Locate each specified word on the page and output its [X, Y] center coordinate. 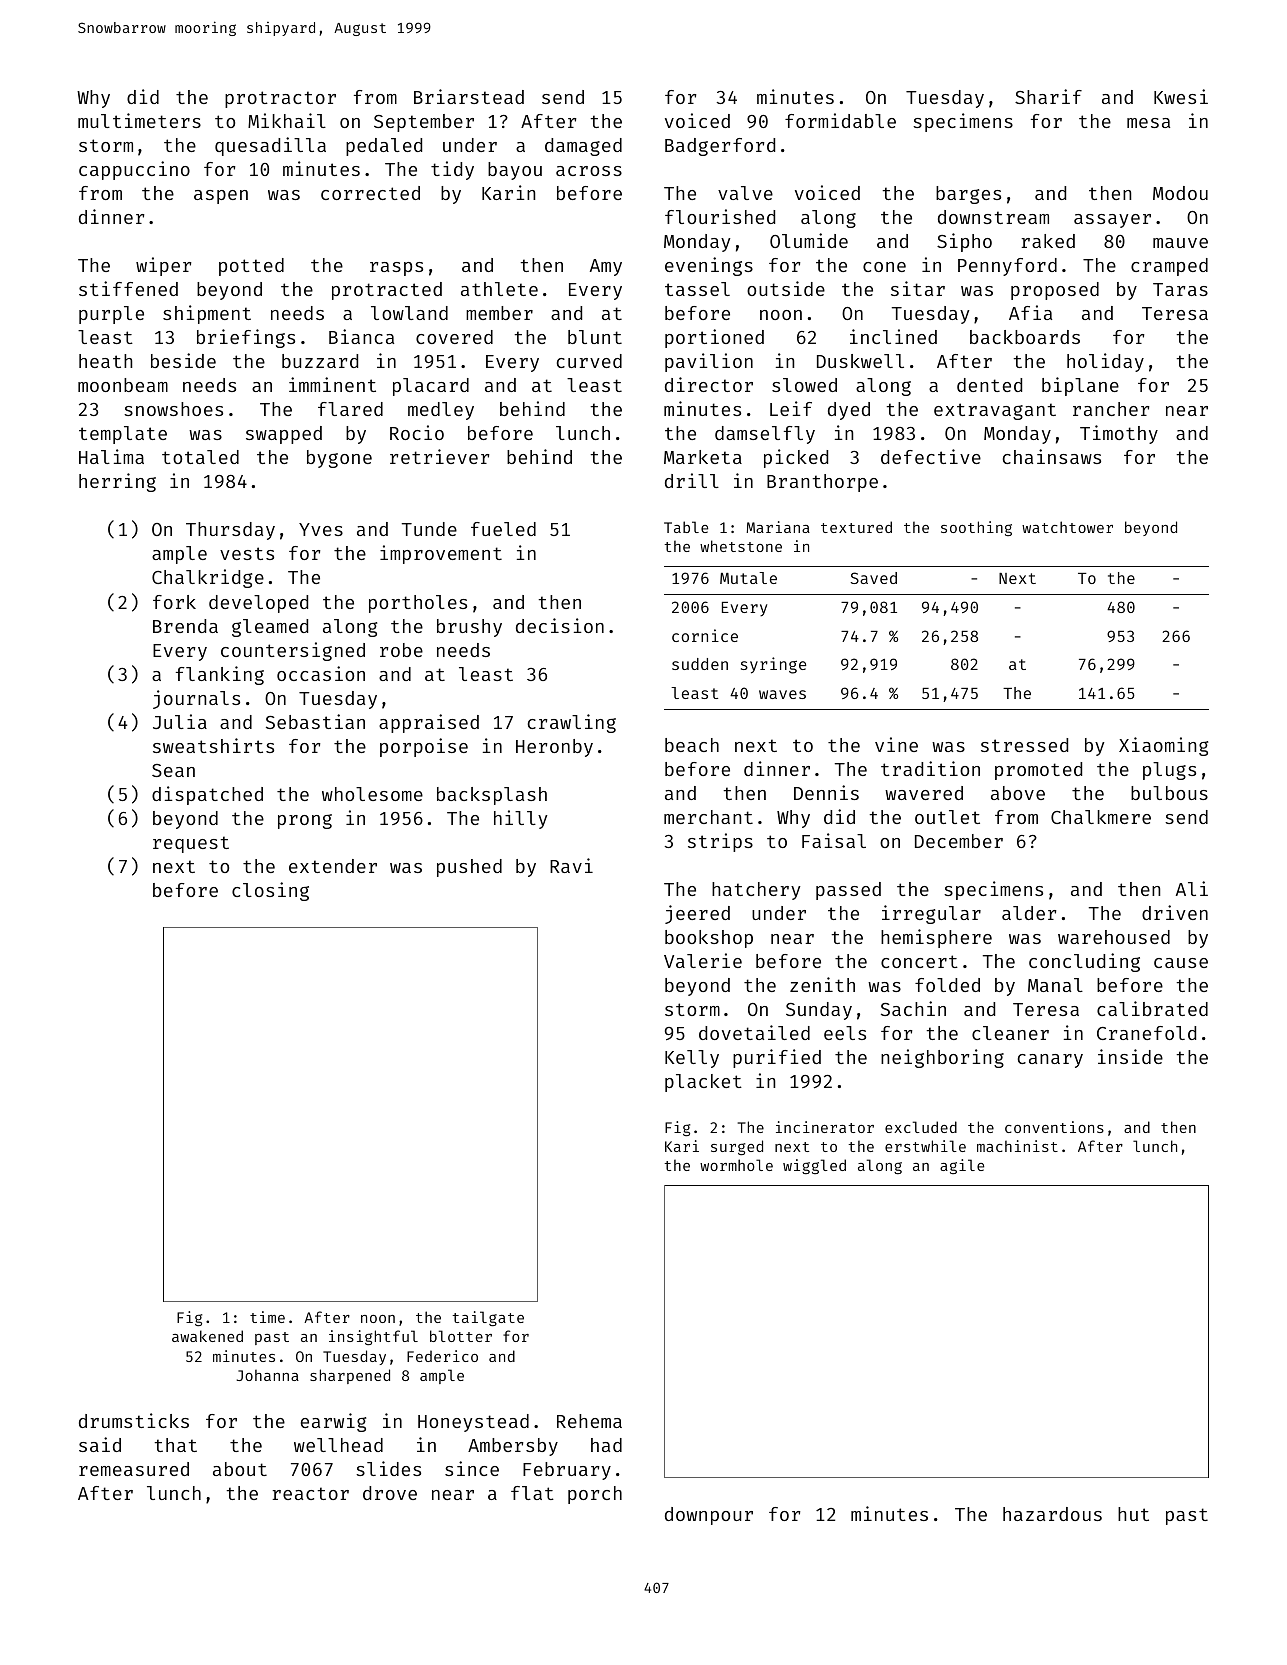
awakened [207, 1336]
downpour [709, 1516]
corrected [370, 193]
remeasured [134, 1469]
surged [737, 1147]
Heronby [554, 748]
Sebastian [315, 721]
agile [962, 1166]
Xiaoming [1163, 746]
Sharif [1048, 96]
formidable [840, 120]
